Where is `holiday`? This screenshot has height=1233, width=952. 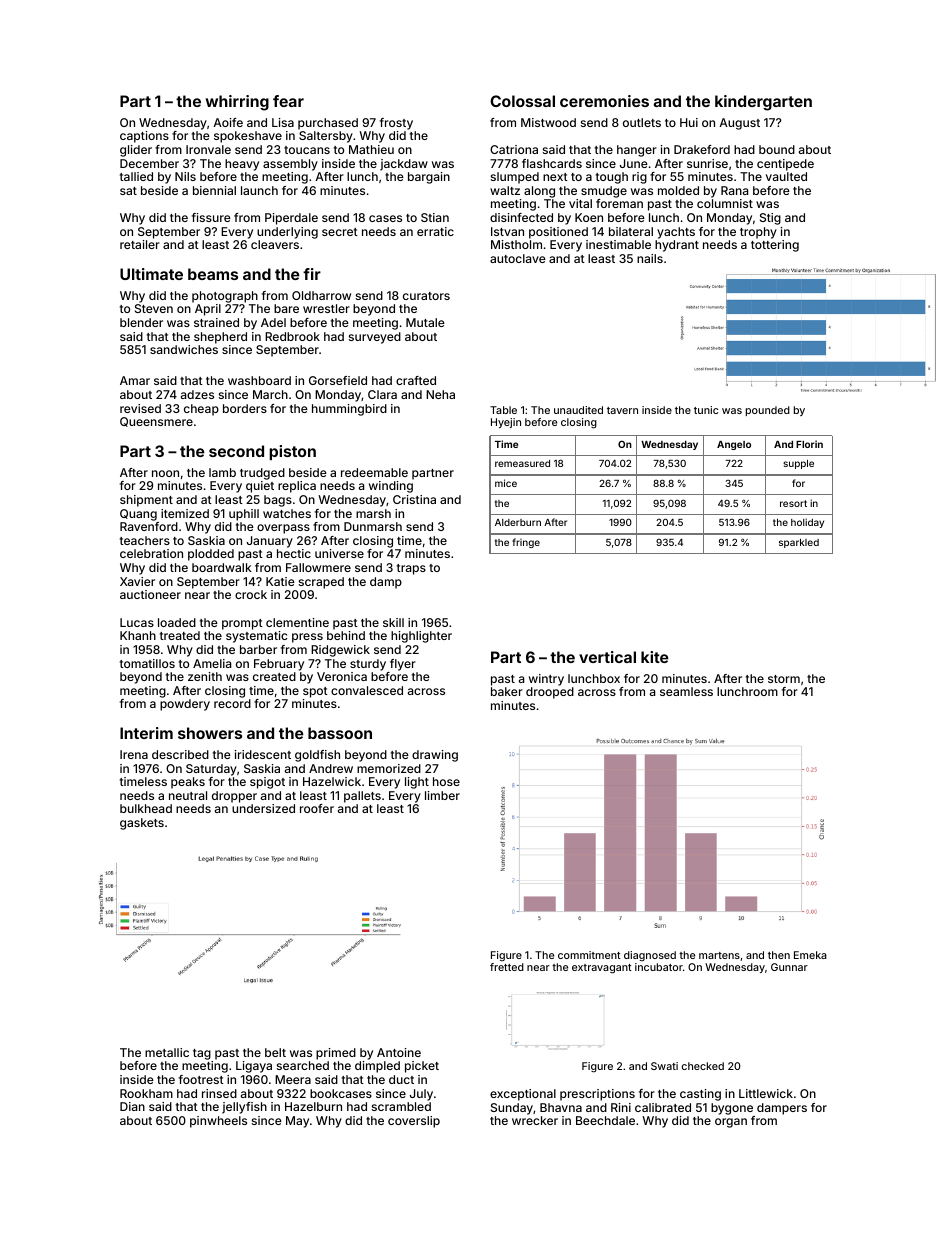
holiday is located at coordinates (807, 523).
